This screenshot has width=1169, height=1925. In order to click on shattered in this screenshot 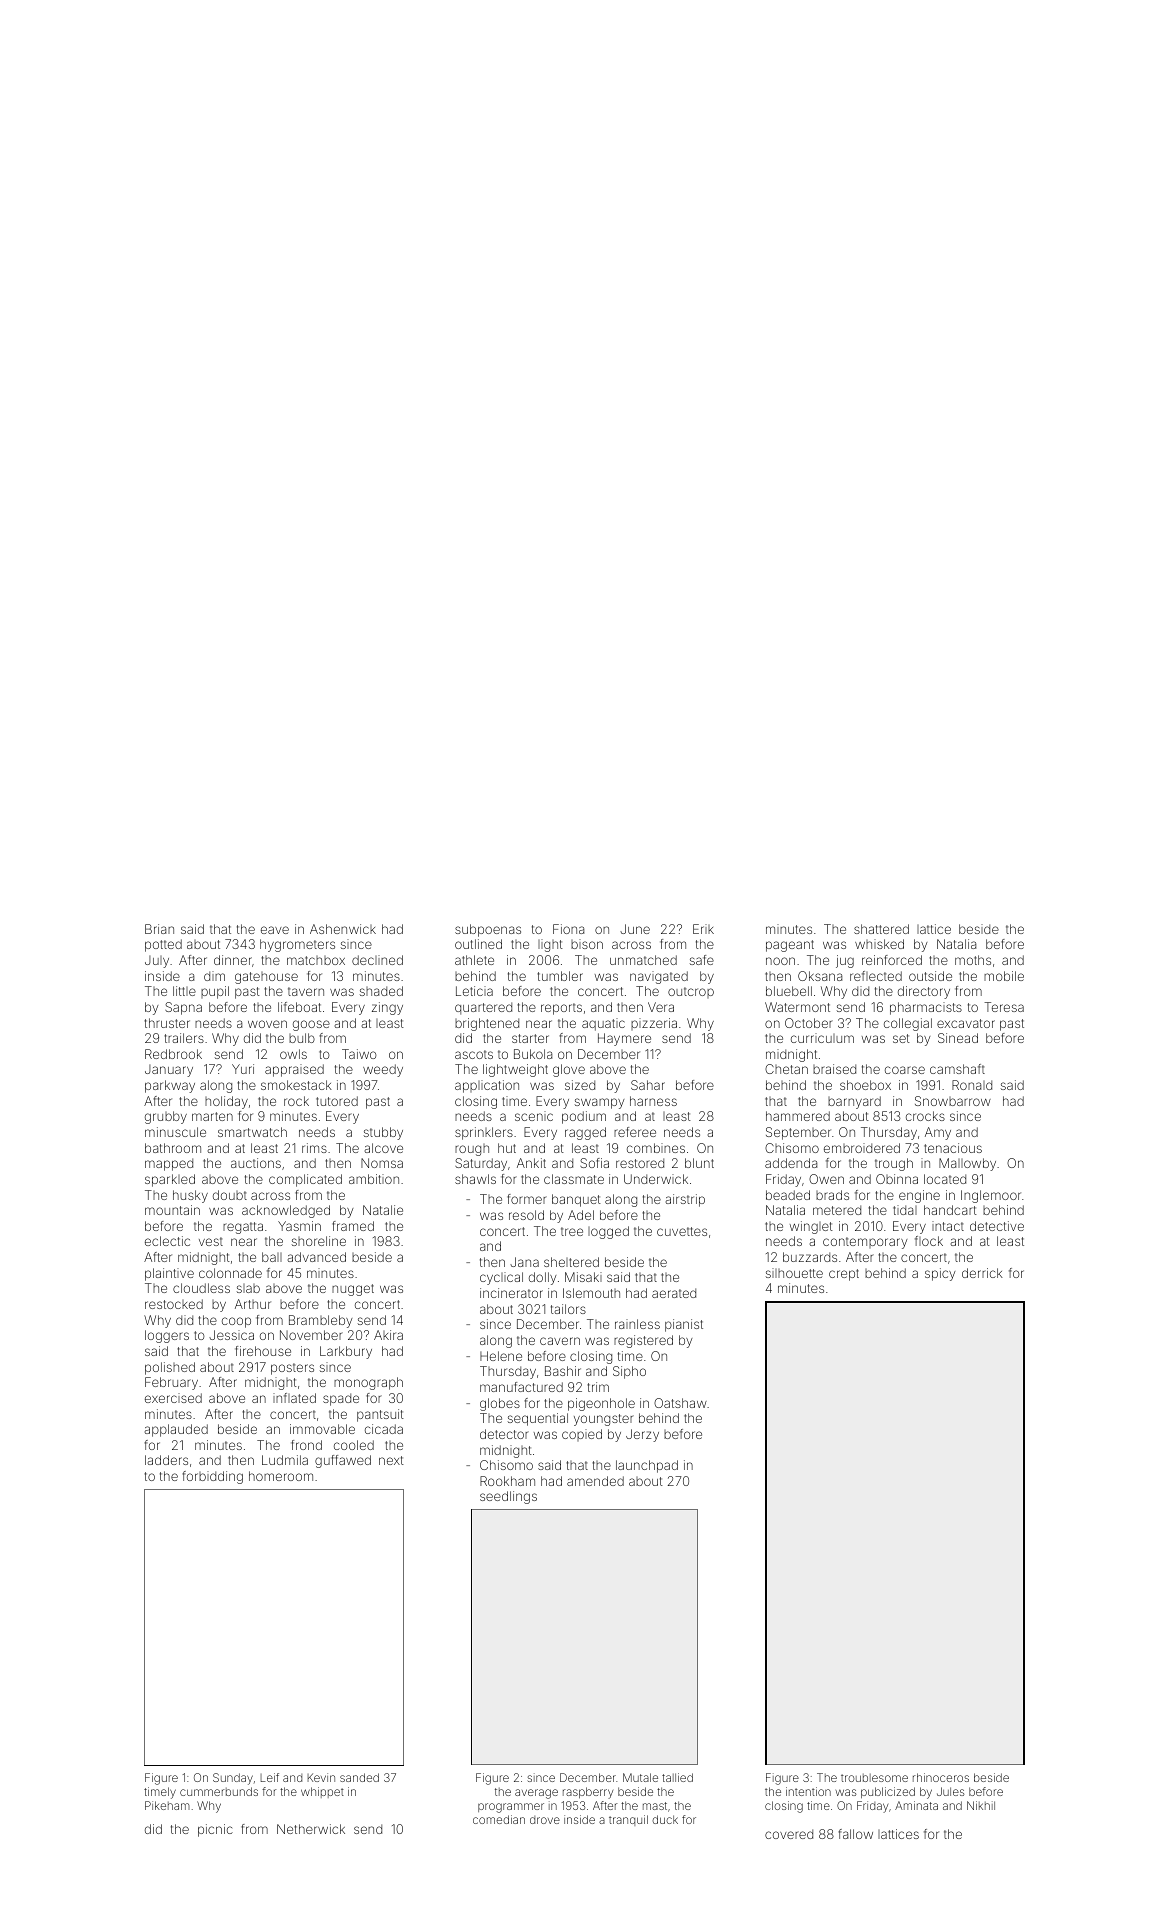, I will do `click(881, 929)`.
